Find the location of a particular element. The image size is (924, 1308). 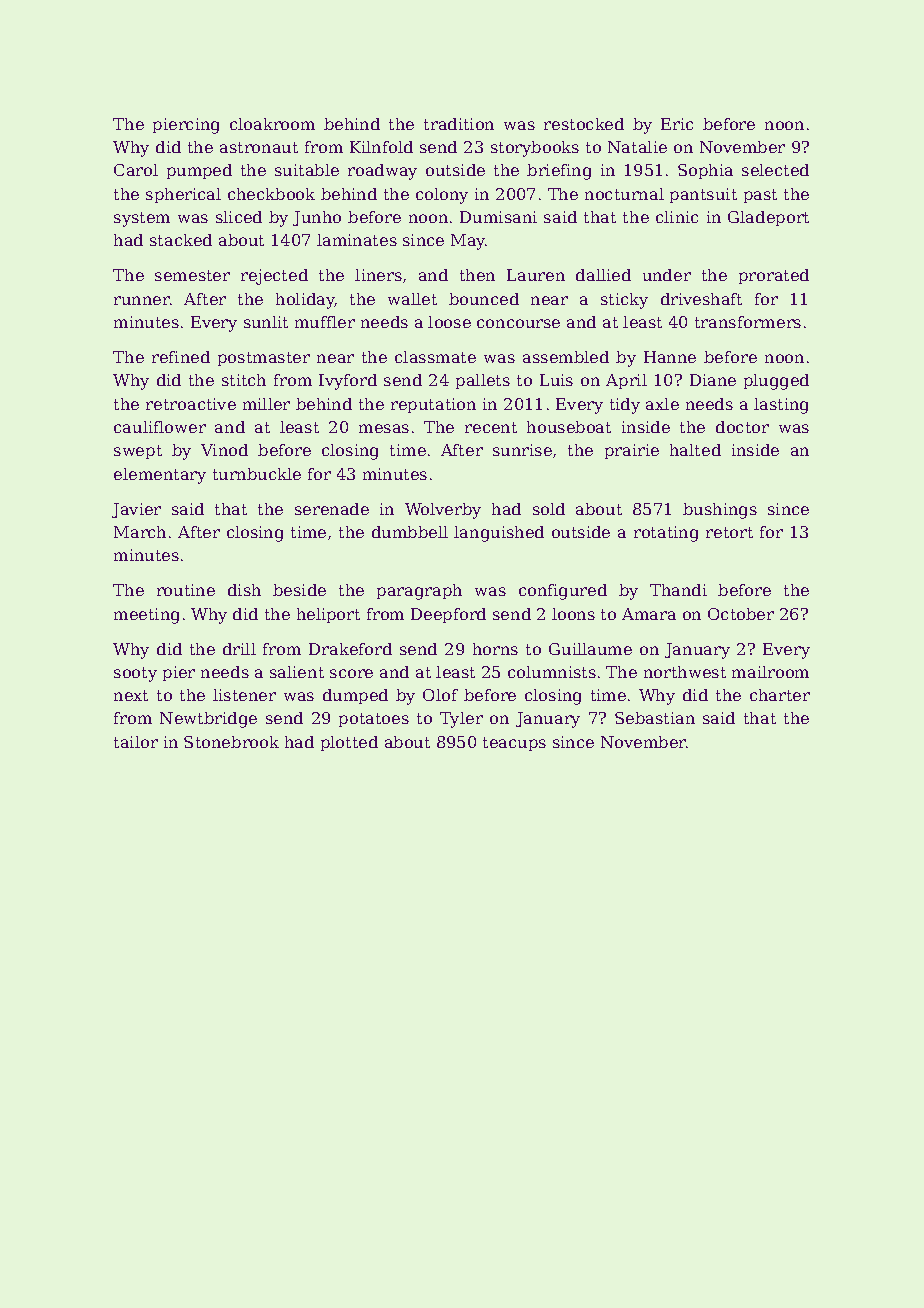

restocked is located at coordinates (584, 124).
